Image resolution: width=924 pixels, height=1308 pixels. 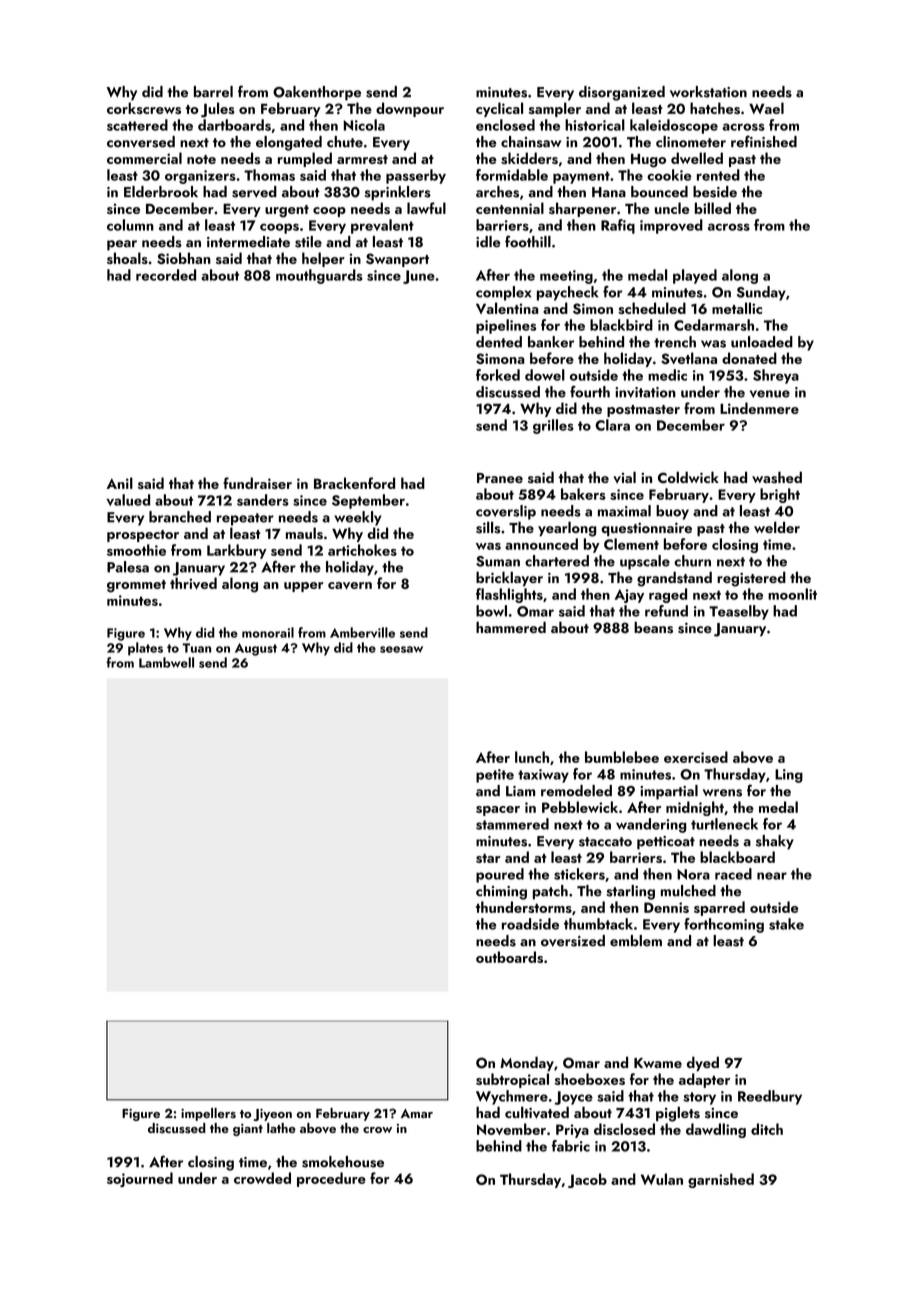 What do you see at coordinates (761, 293) in the screenshot?
I see `Sunday` at bounding box center [761, 293].
